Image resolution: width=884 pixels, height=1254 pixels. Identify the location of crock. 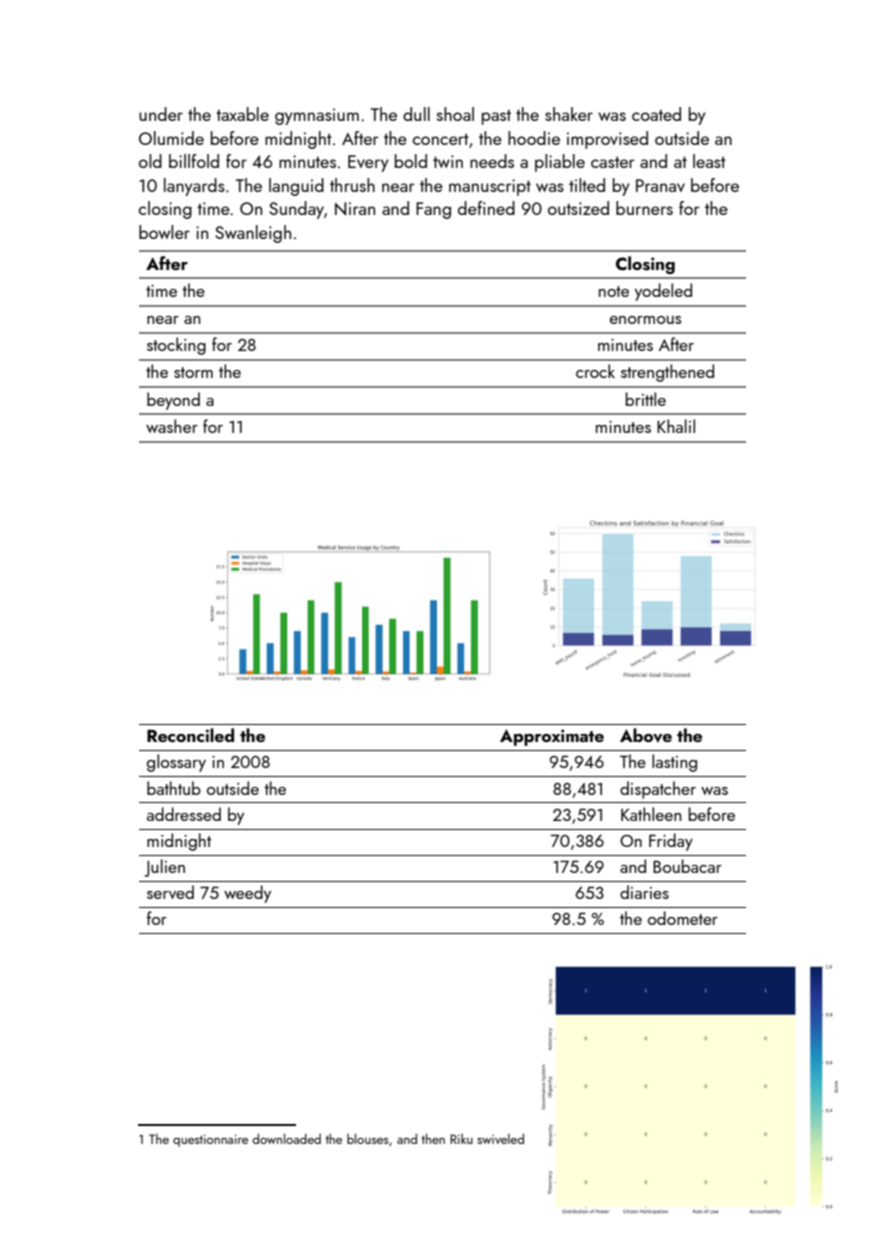
(595, 371).
